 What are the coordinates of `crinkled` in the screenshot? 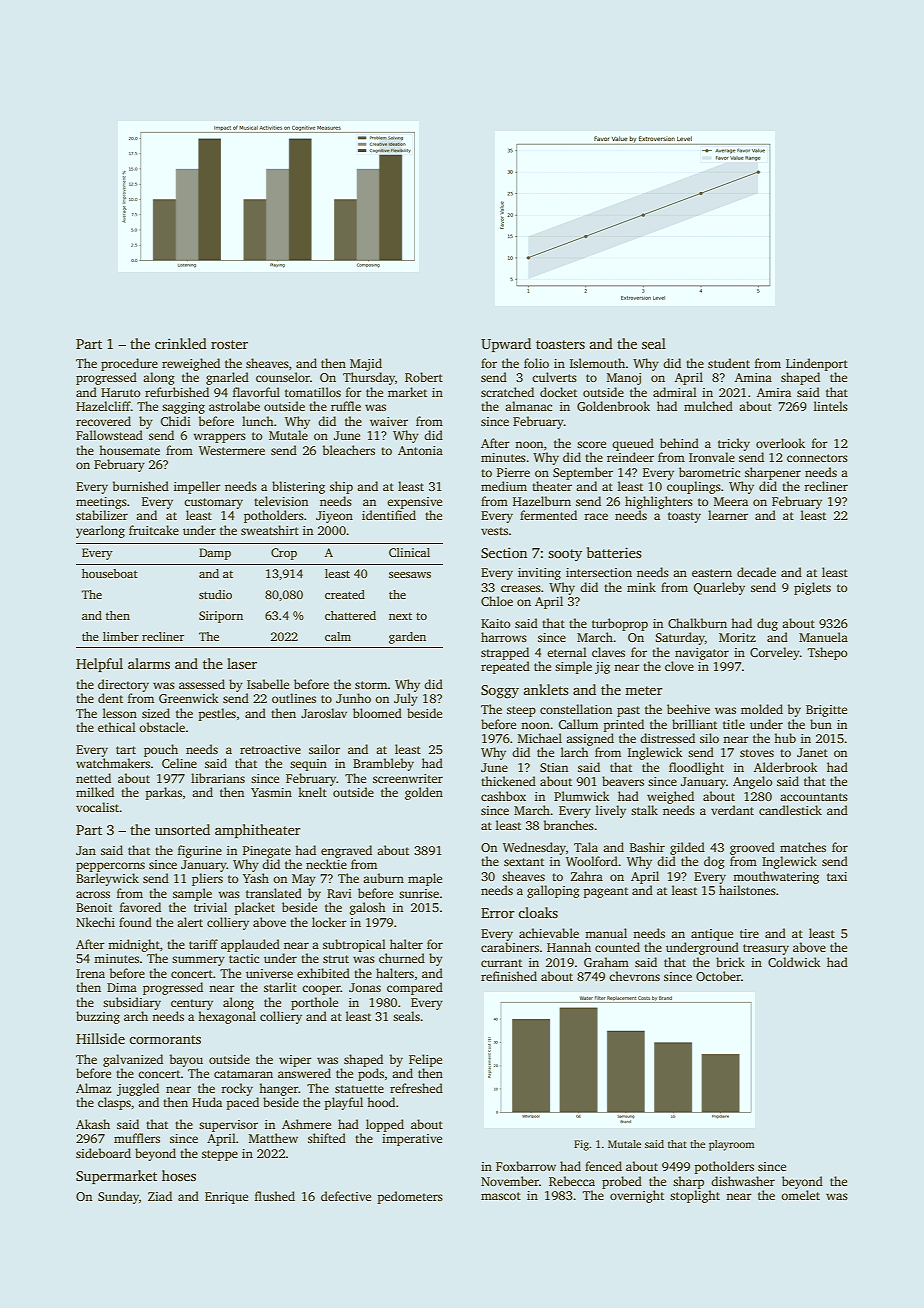 It's located at (181, 343).
